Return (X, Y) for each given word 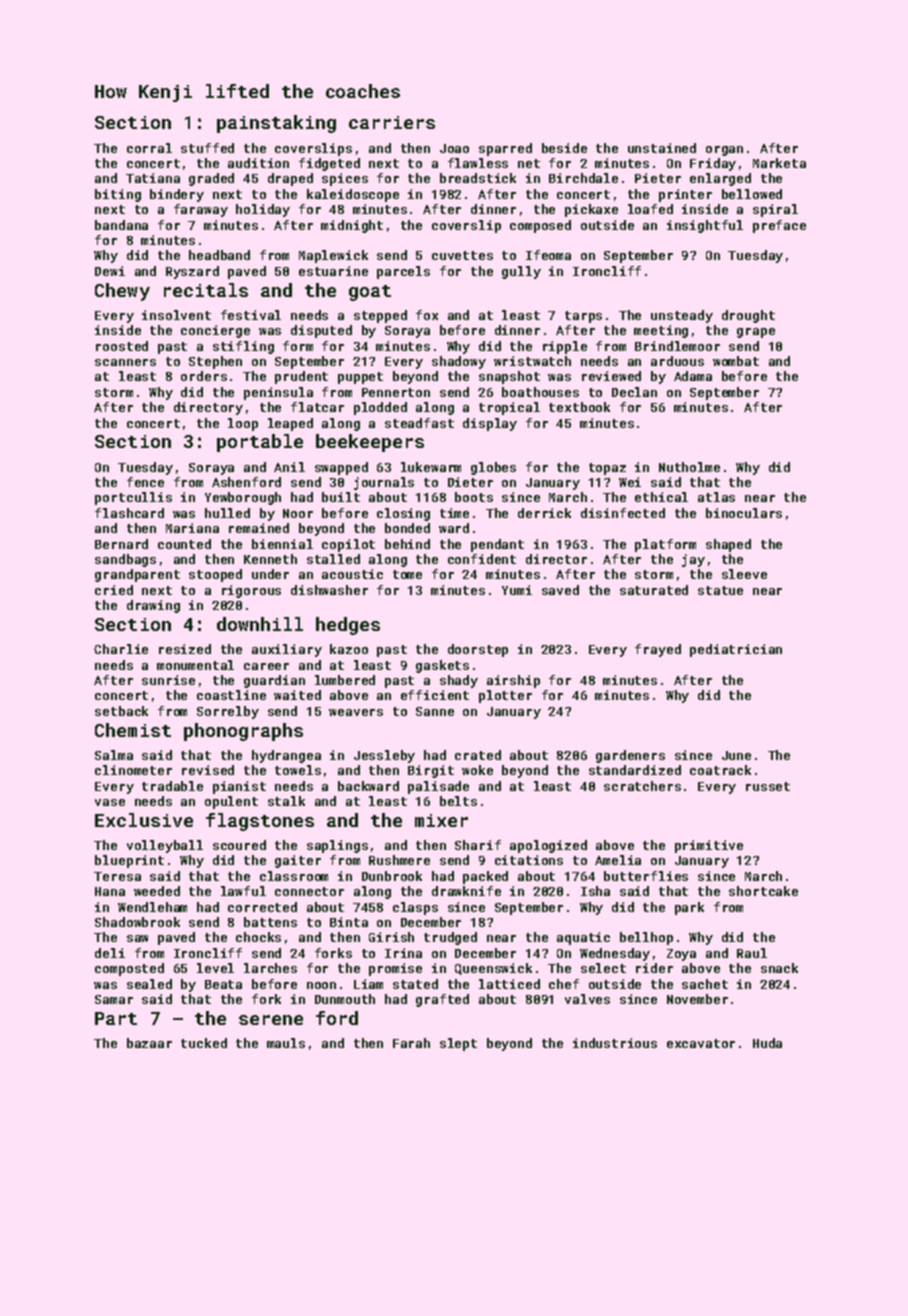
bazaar (149, 1043)
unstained (662, 148)
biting (118, 195)
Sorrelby (228, 712)
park (689, 908)
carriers (392, 122)
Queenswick (493, 969)
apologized (548, 846)
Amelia (618, 860)
